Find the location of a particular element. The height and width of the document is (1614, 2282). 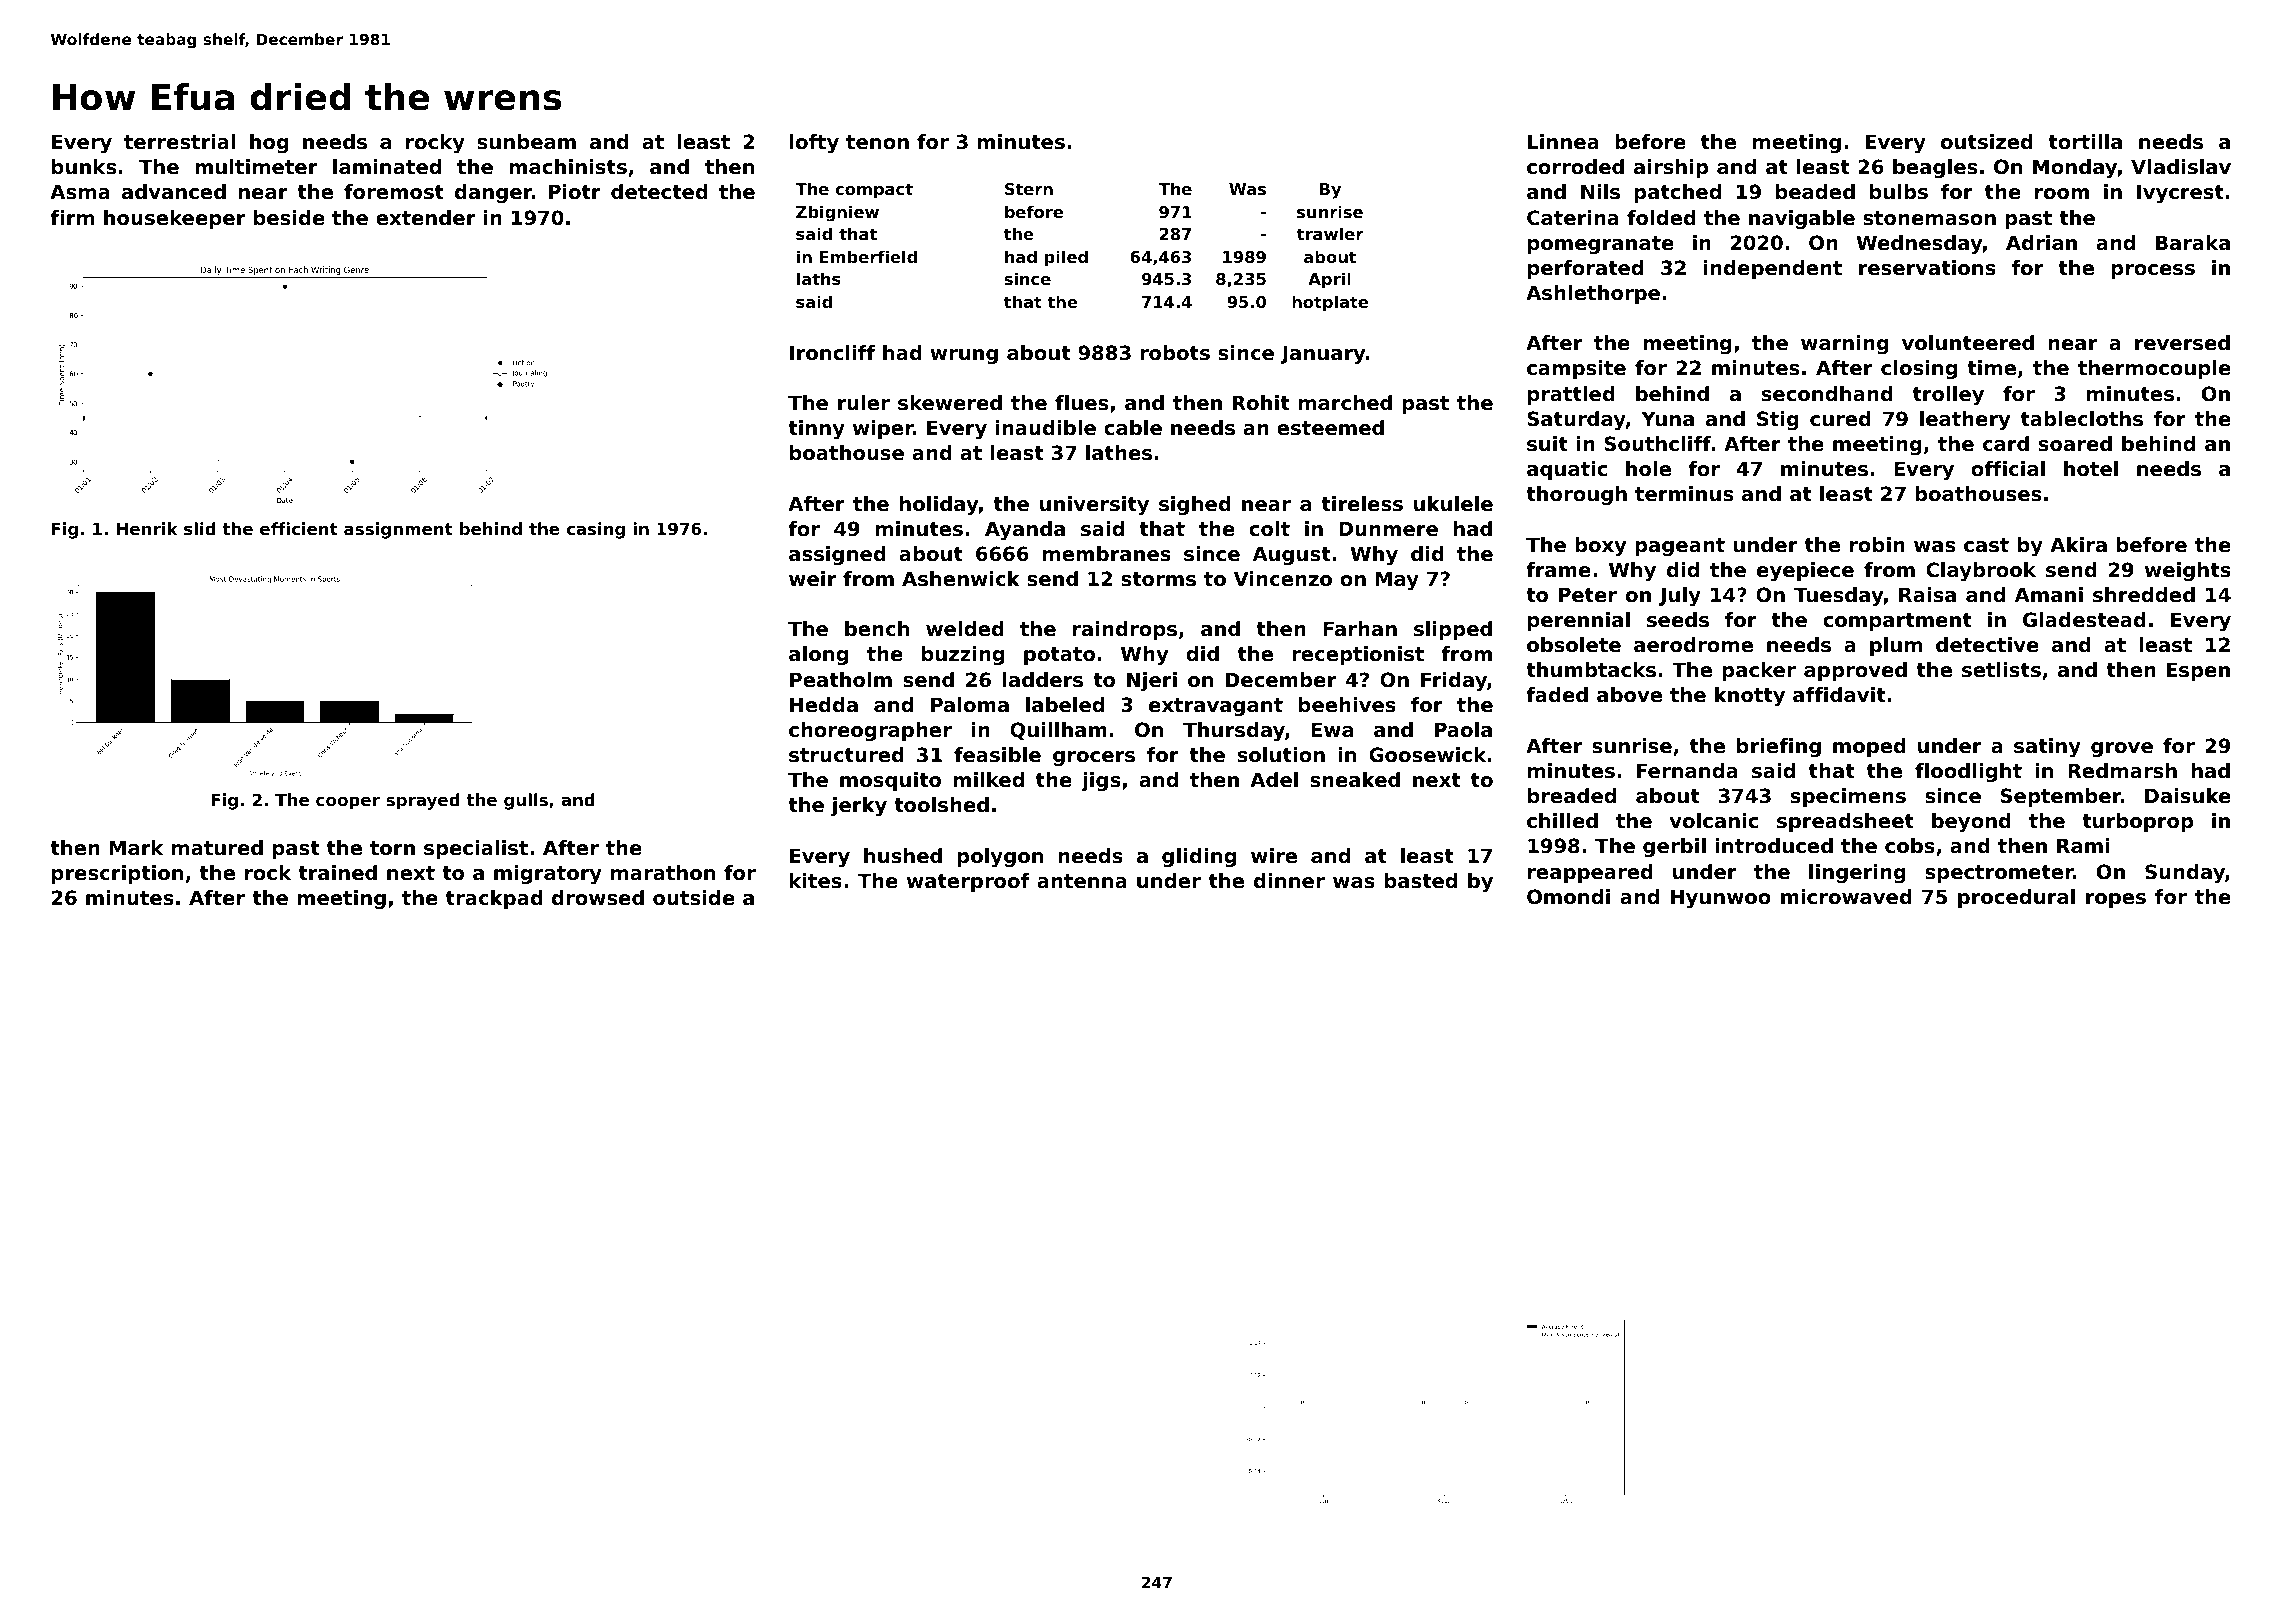

drowsed is located at coordinates (598, 898).
